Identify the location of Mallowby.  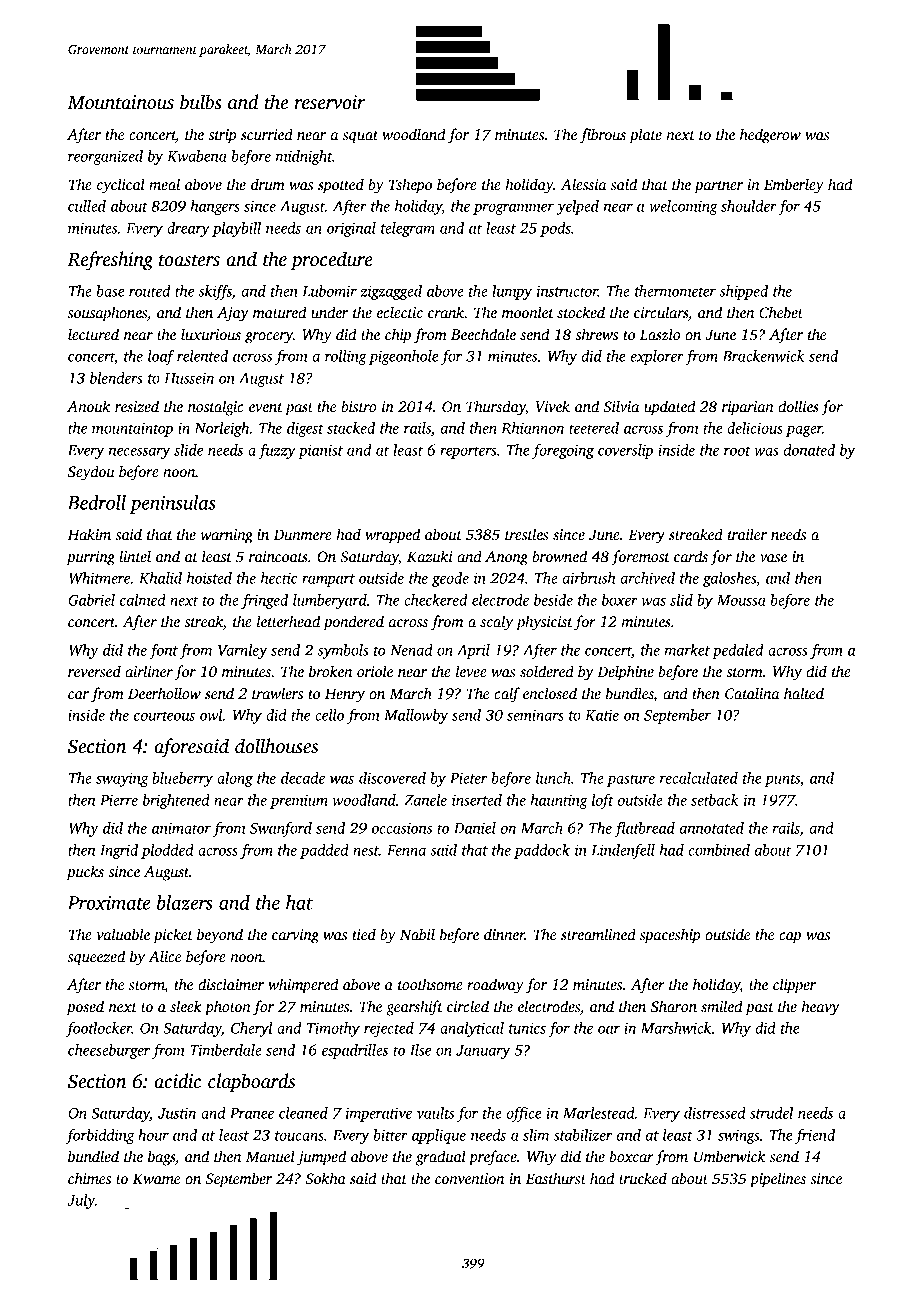
(416, 716).
